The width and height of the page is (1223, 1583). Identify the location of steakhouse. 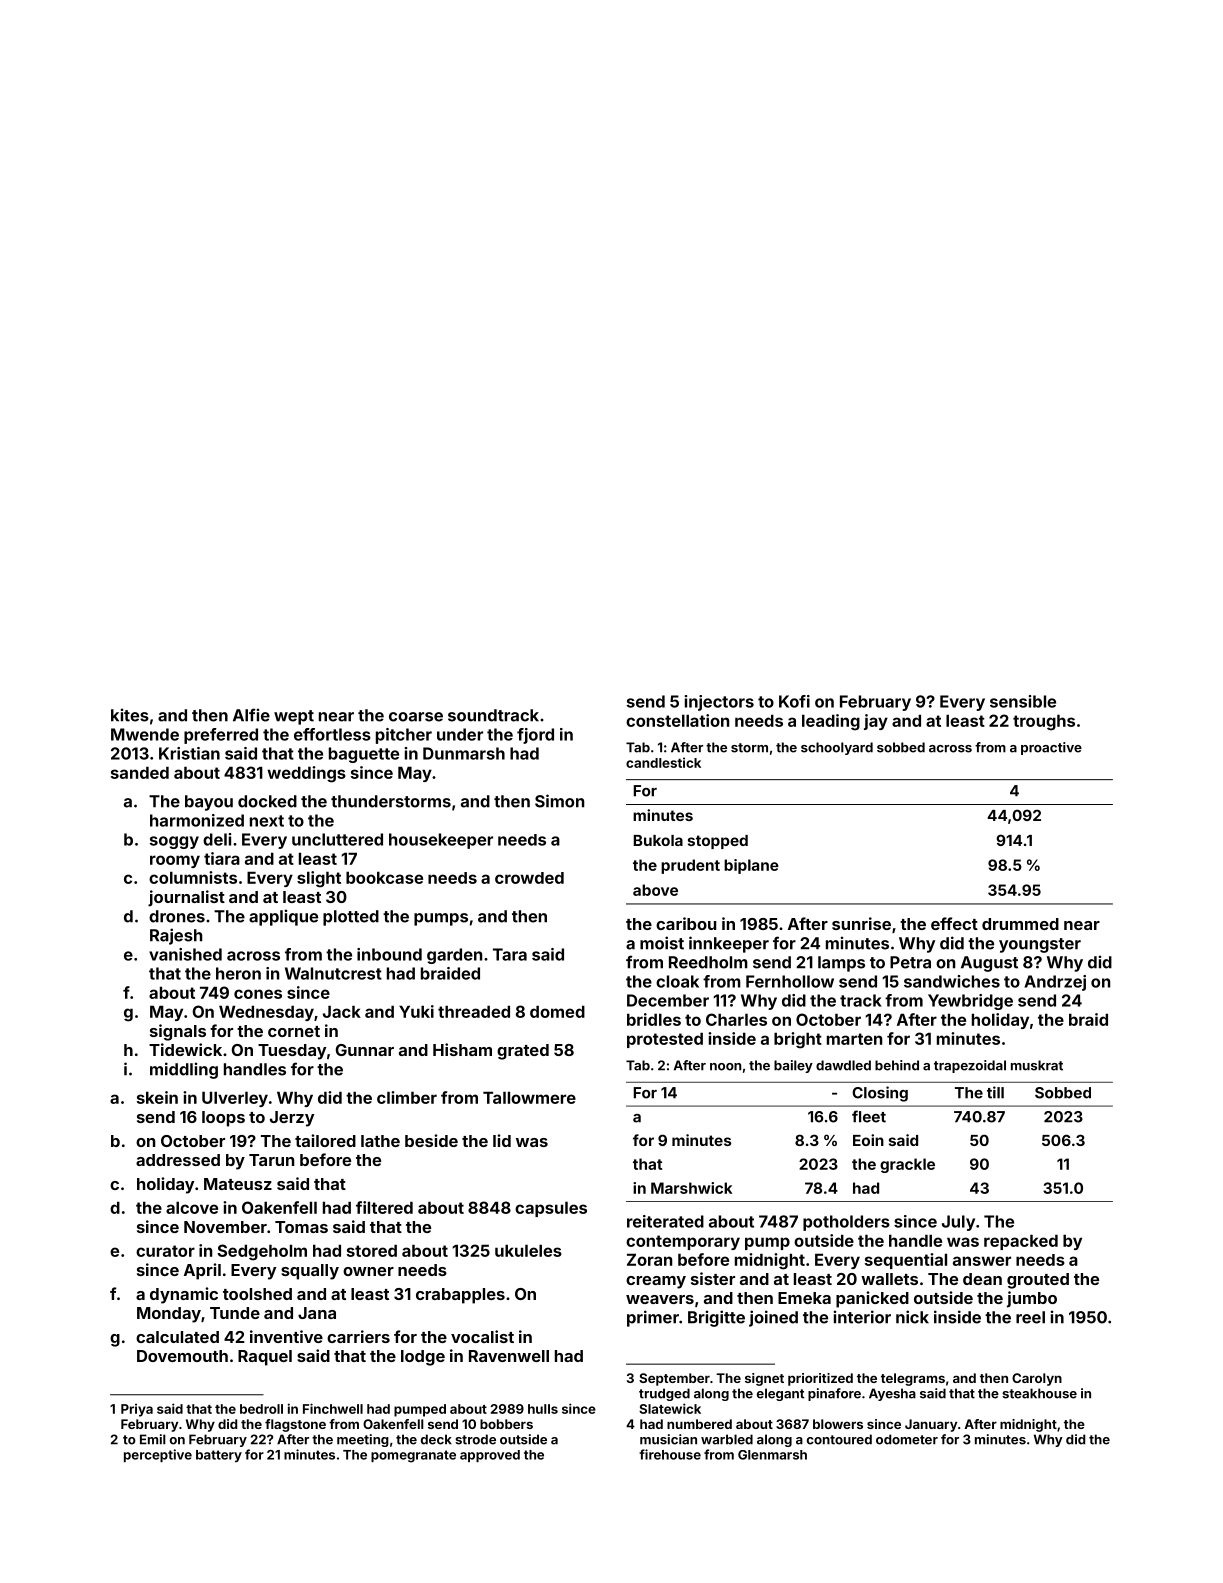
(1039, 1393).
